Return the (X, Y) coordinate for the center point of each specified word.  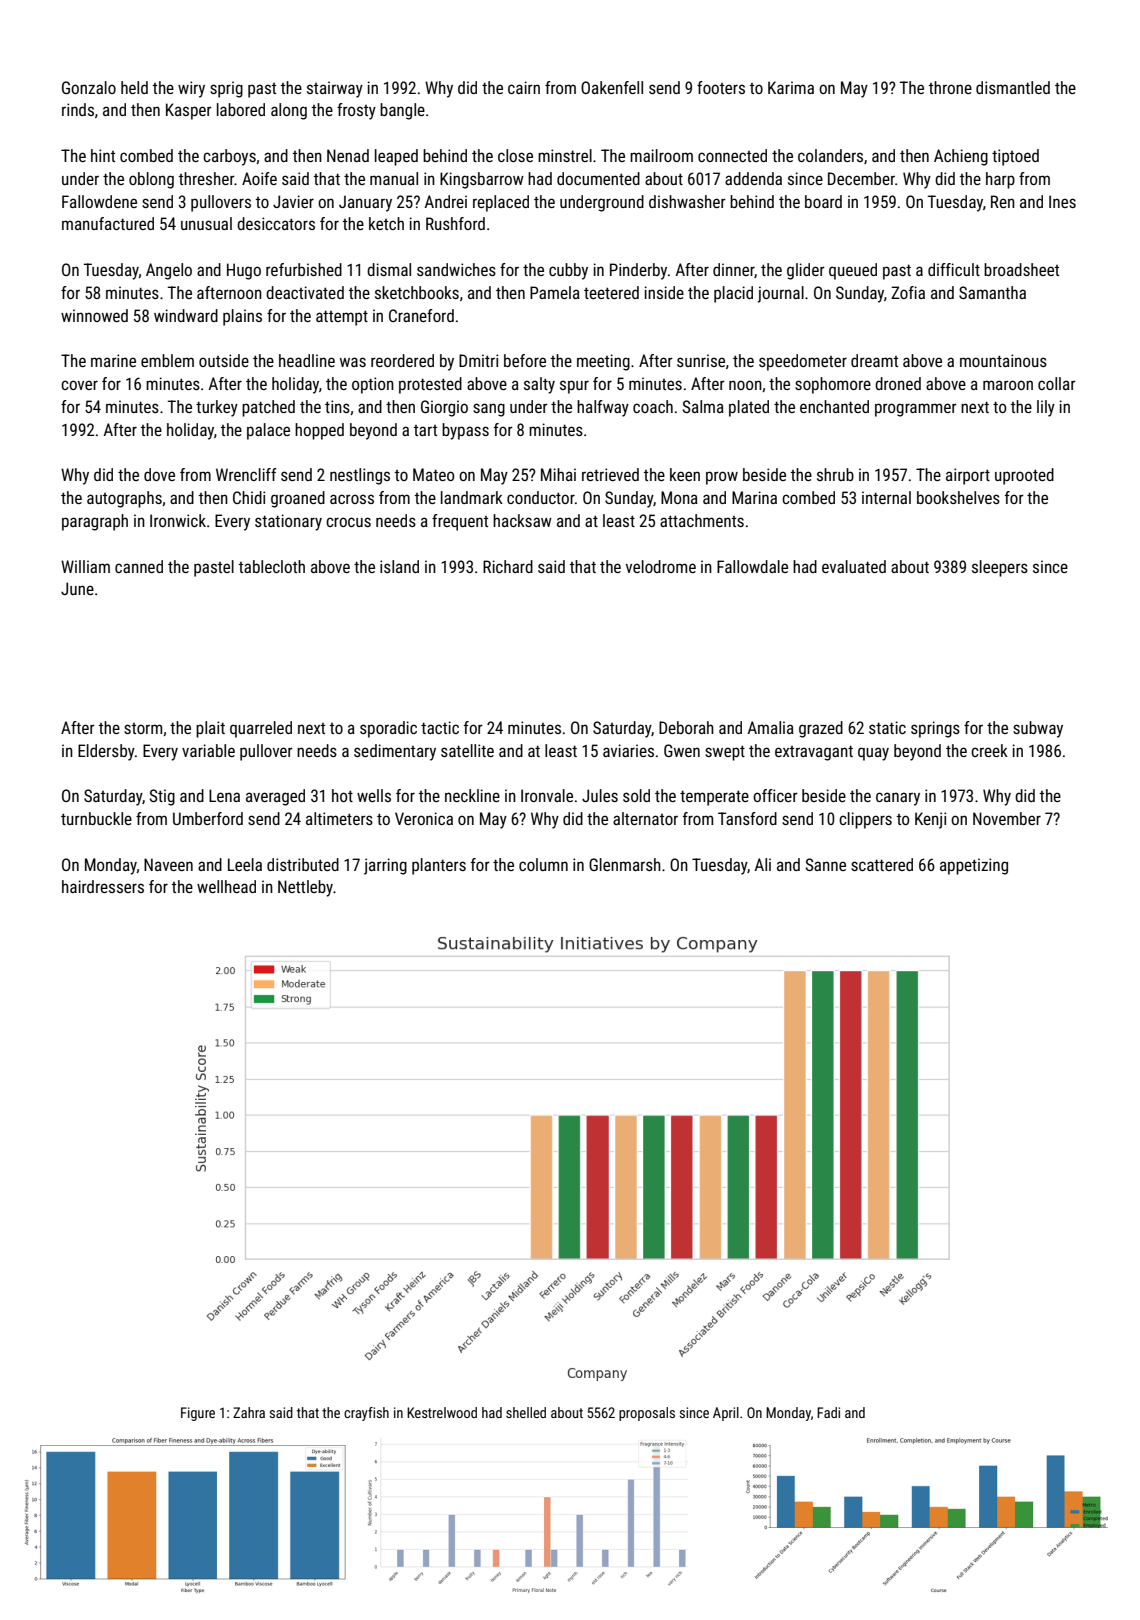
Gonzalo (89, 87)
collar (1057, 383)
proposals (647, 1414)
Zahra (249, 1412)
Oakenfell (612, 87)
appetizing (974, 866)
